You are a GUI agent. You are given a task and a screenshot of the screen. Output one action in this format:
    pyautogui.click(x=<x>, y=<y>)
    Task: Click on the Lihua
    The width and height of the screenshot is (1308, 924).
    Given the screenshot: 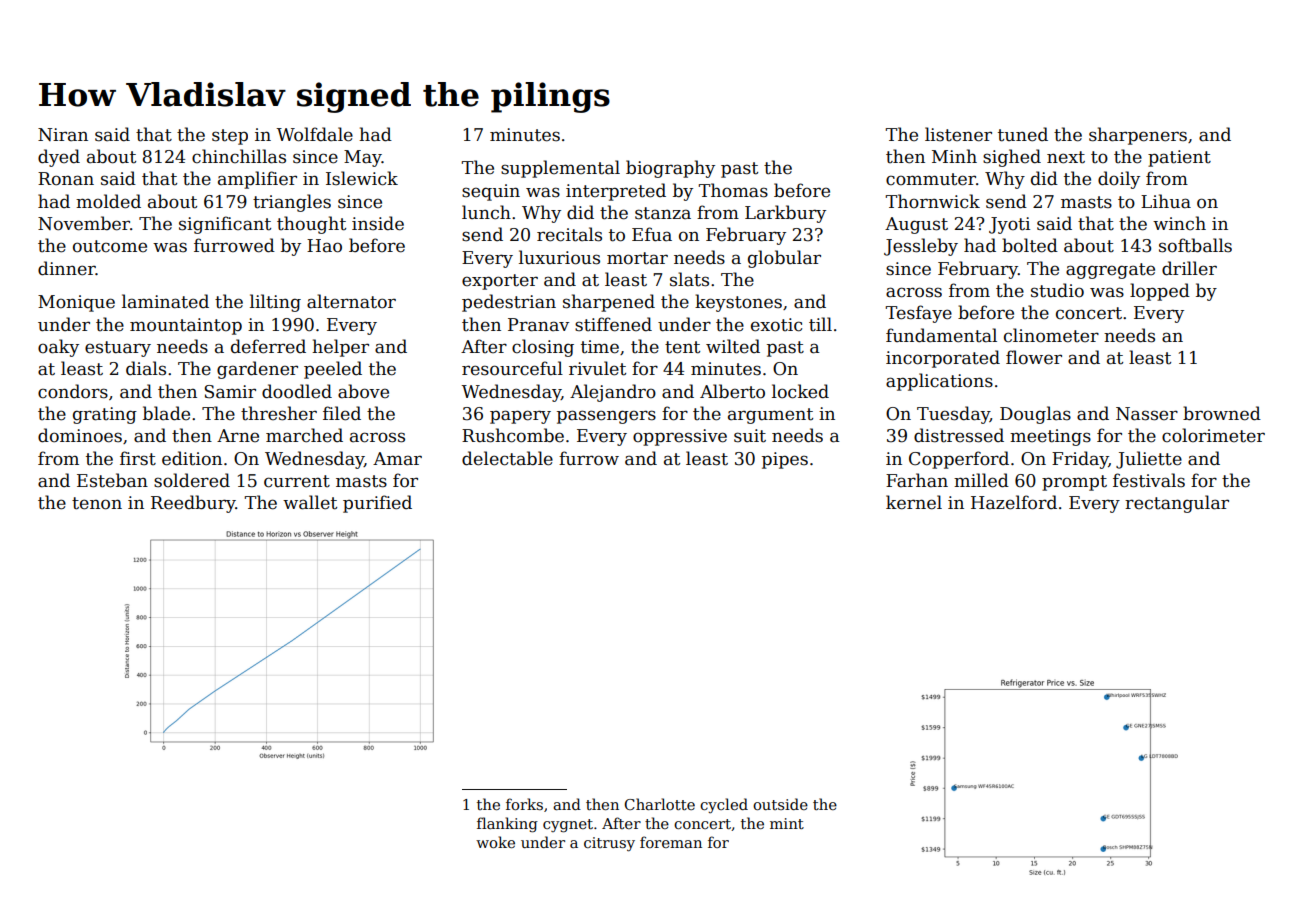 What is the action you would take?
    pyautogui.click(x=1166, y=201)
